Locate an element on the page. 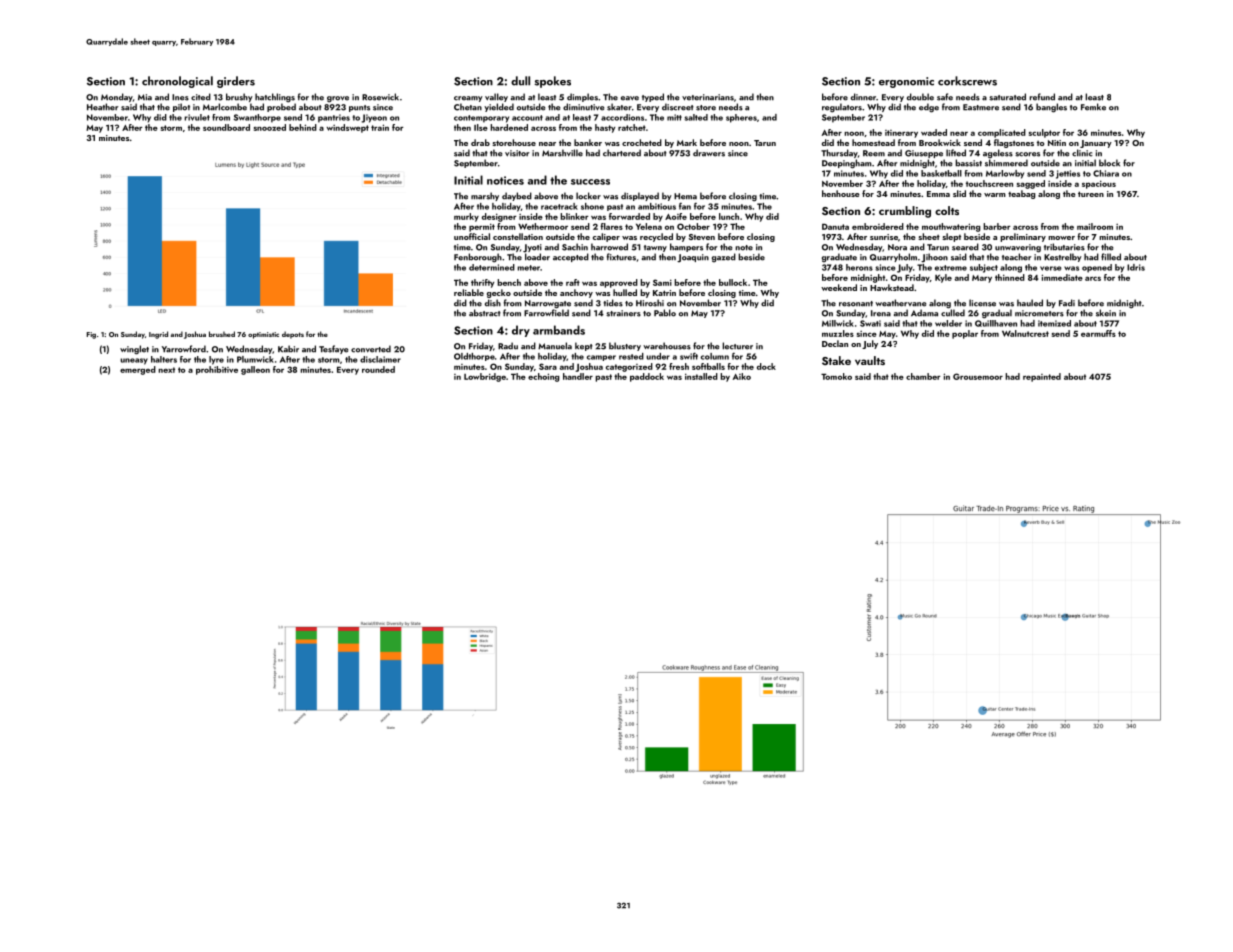 Image resolution: width=1233 pixels, height=952 pixels. ergonomic is located at coordinates (906, 82).
